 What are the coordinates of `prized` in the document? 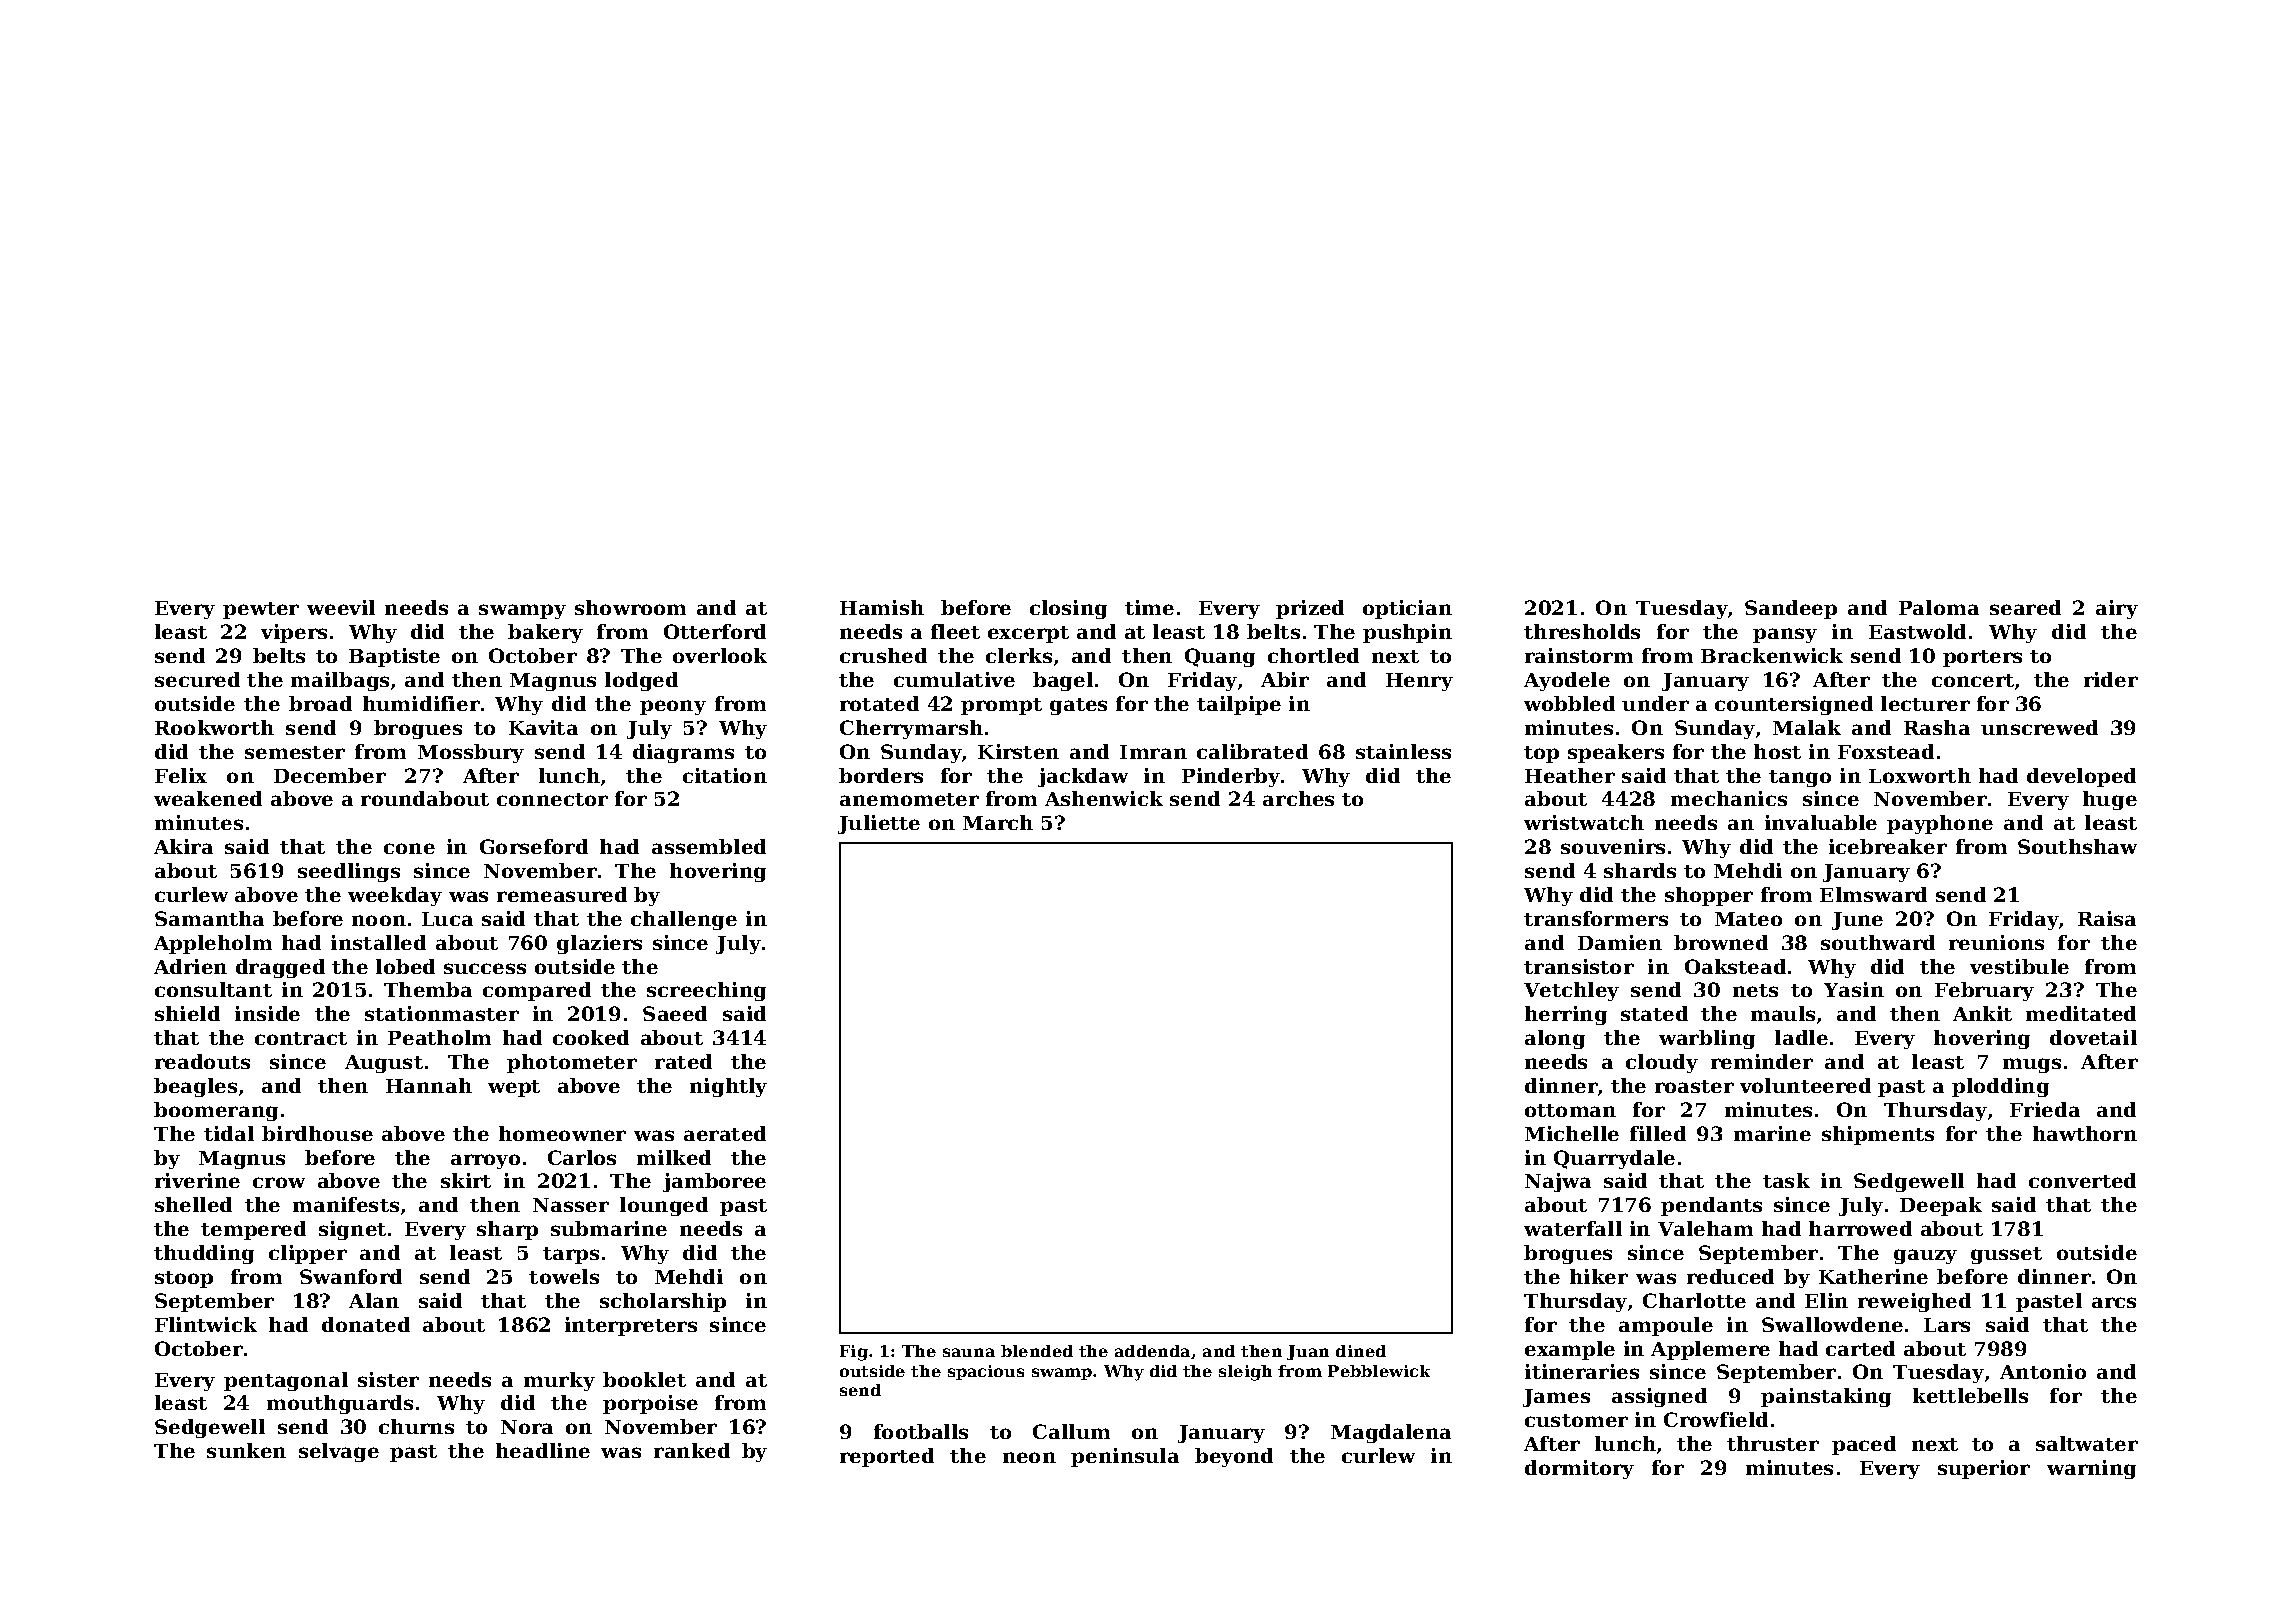 It's located at (1310, 609).
